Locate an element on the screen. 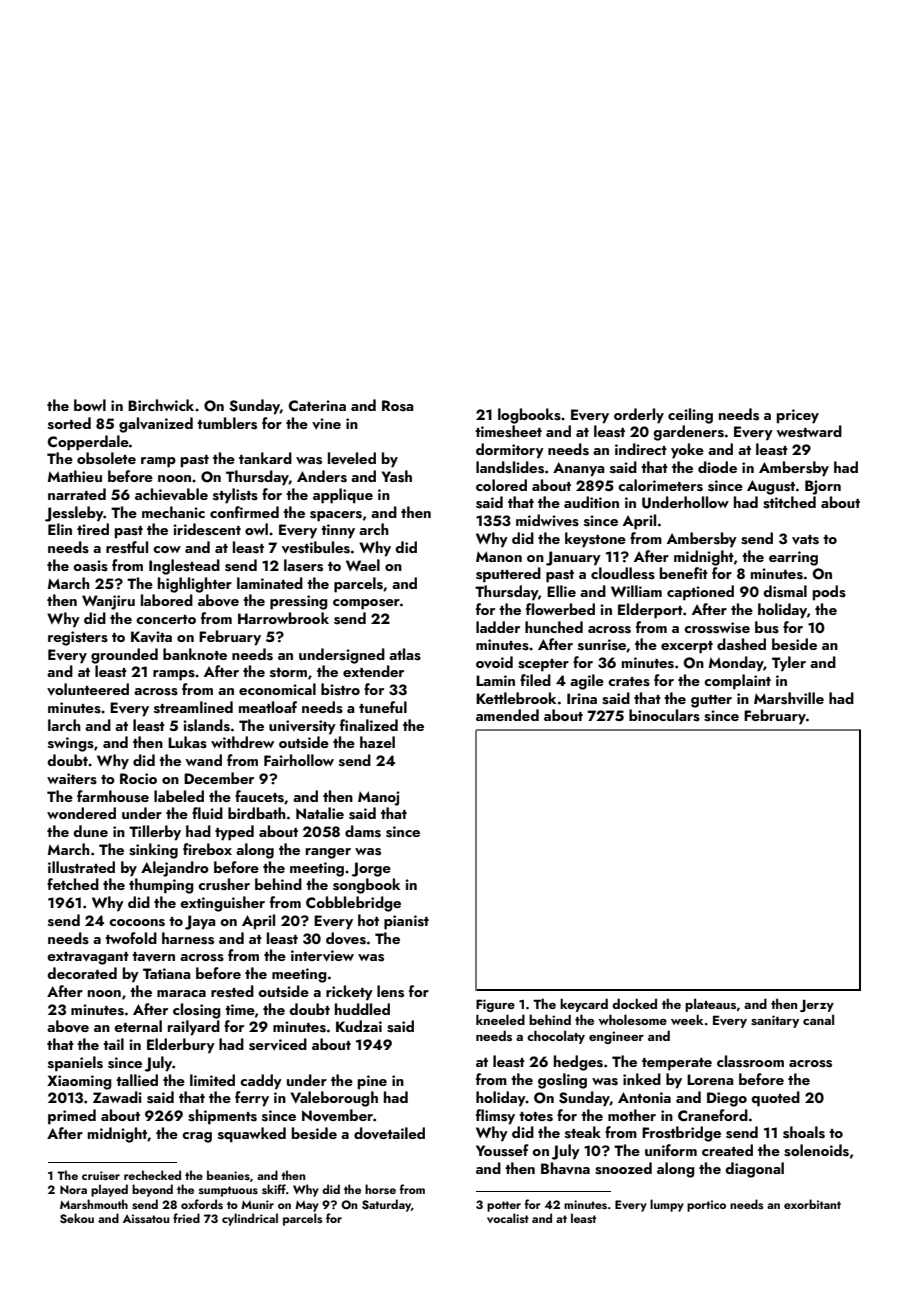 This screenshot has width=908, height=1316. lumpy is located at coordinates (667, 1205).
